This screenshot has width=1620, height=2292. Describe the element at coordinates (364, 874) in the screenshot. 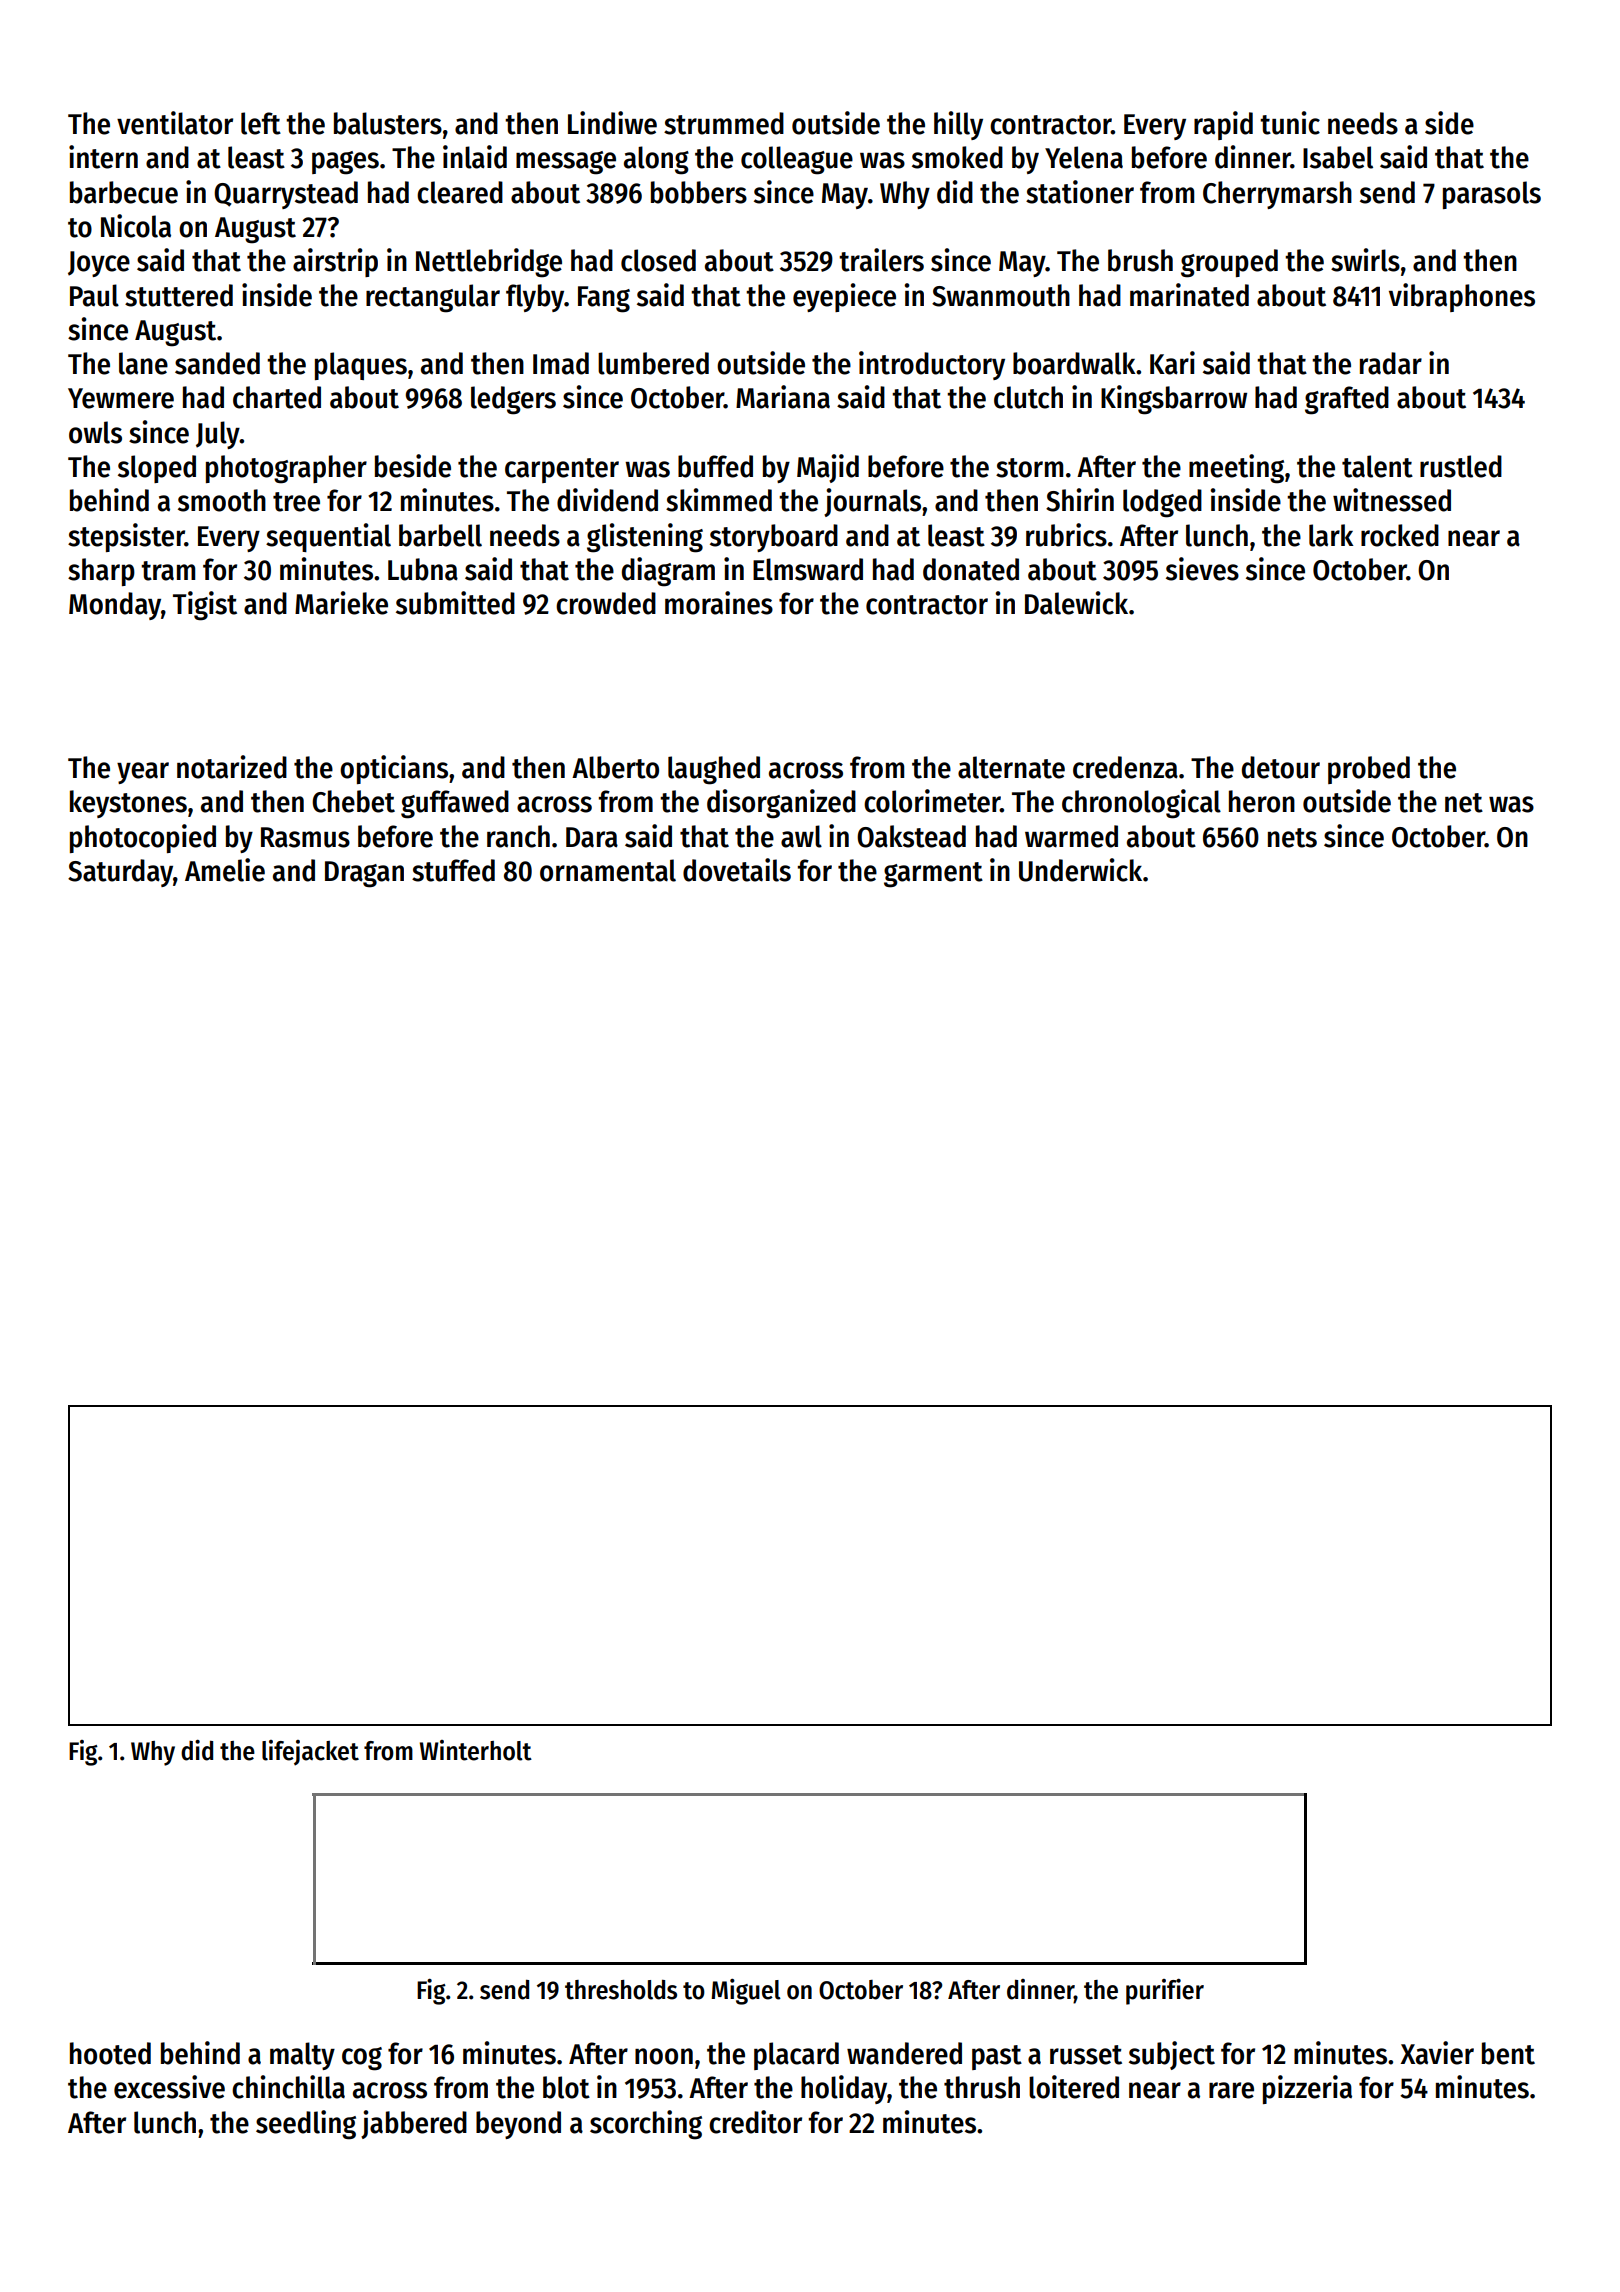

I see `Dragan` at that location.
